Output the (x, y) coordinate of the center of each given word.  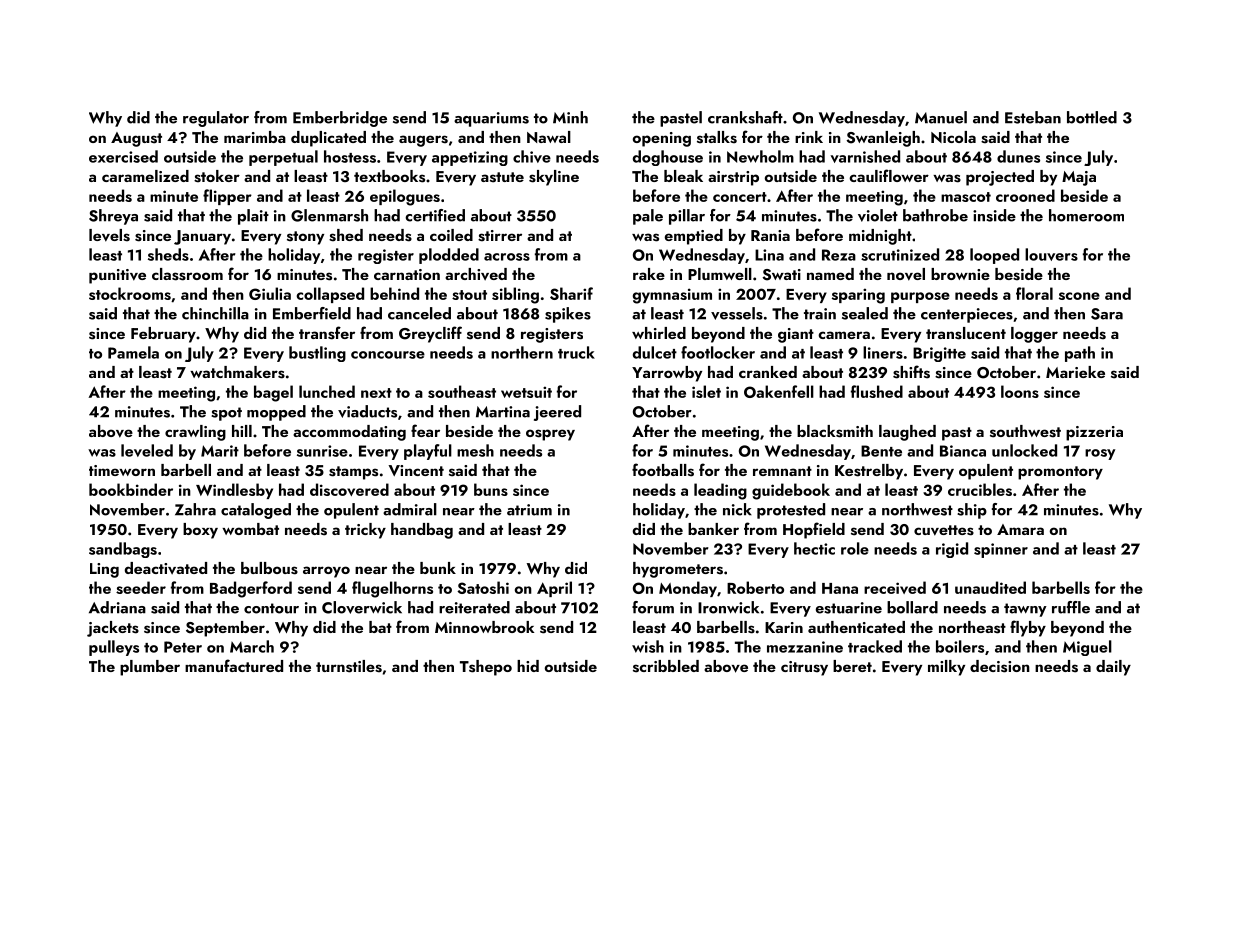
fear (425, 430)
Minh (570, 117)
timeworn (122, 470)
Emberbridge (340, 119)
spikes (568, 315)
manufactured (234, 665)
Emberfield (312, 313)
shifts (911, 372)
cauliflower (889, 175)
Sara (1107, 314)
